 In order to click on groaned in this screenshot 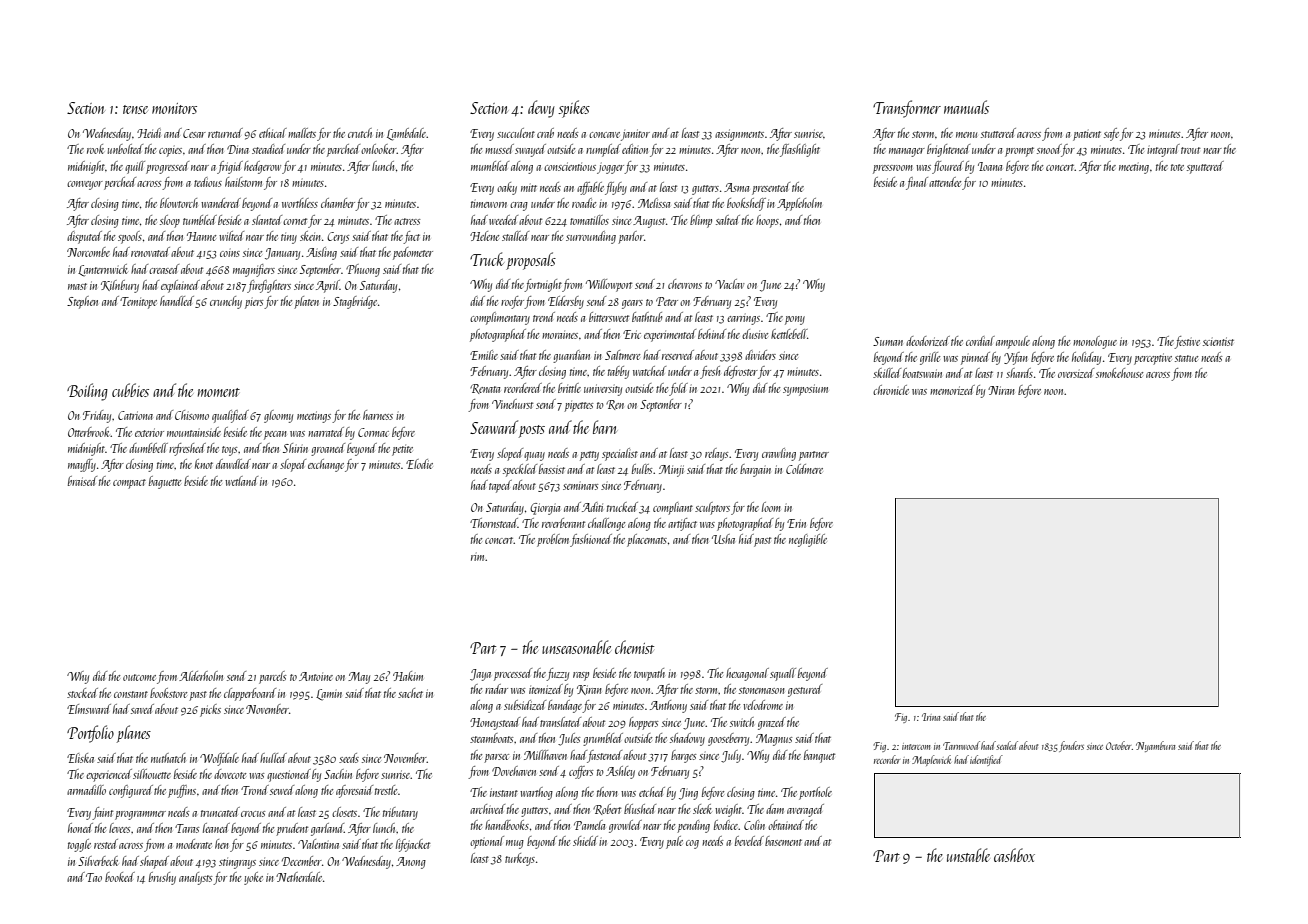, I will do `click(328, 449)`.
